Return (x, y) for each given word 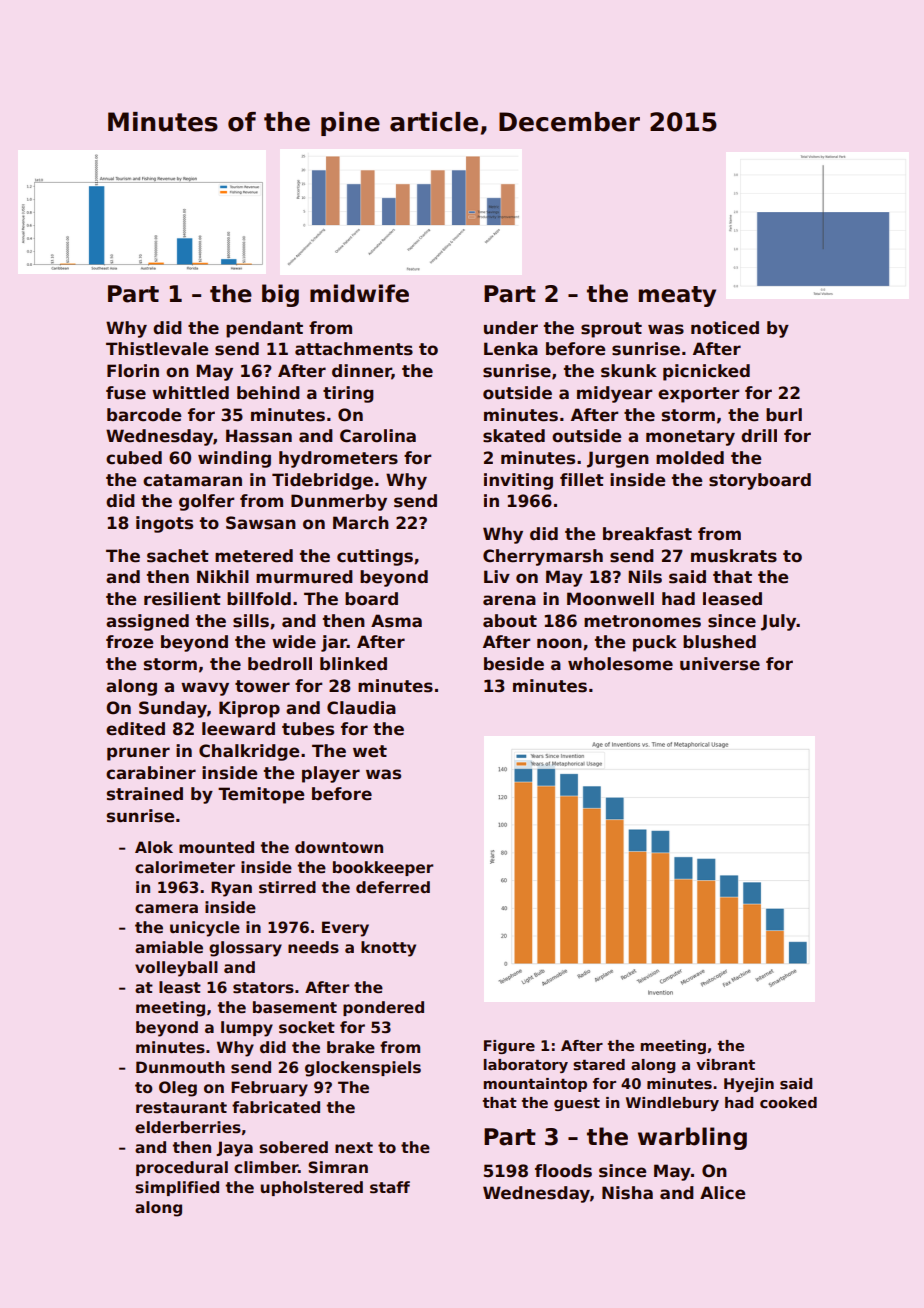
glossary (245, 949)
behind (268, 393)
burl (784, 415)
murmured (304, 577)
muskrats (734, 556)
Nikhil (223, 576)
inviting (518, 481)
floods (563, 1171)
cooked (788, 1102)
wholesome (620, 664)
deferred (393, 887)
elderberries (188, 1127)
